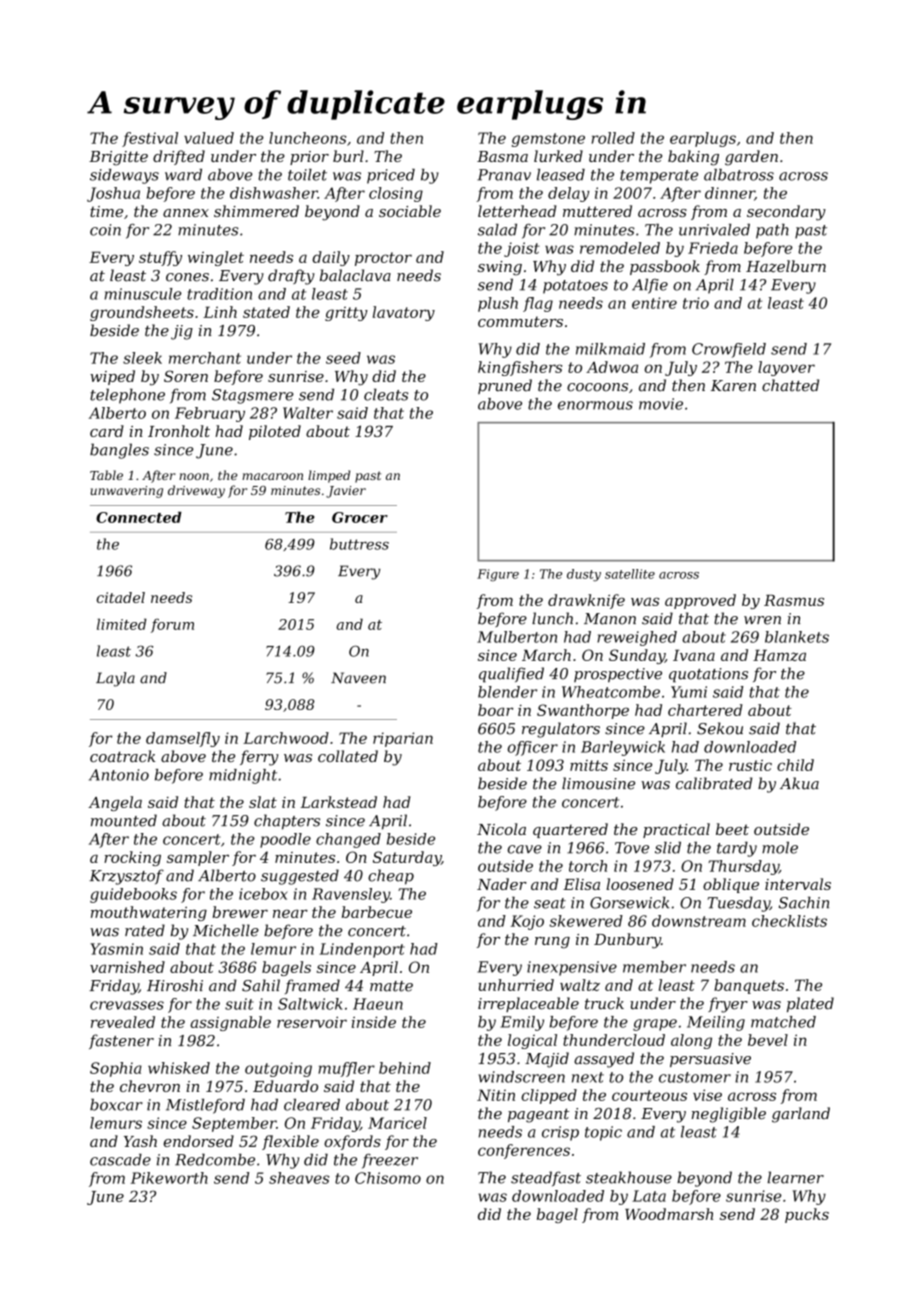  I want to click on noon, so click(194, 476).
